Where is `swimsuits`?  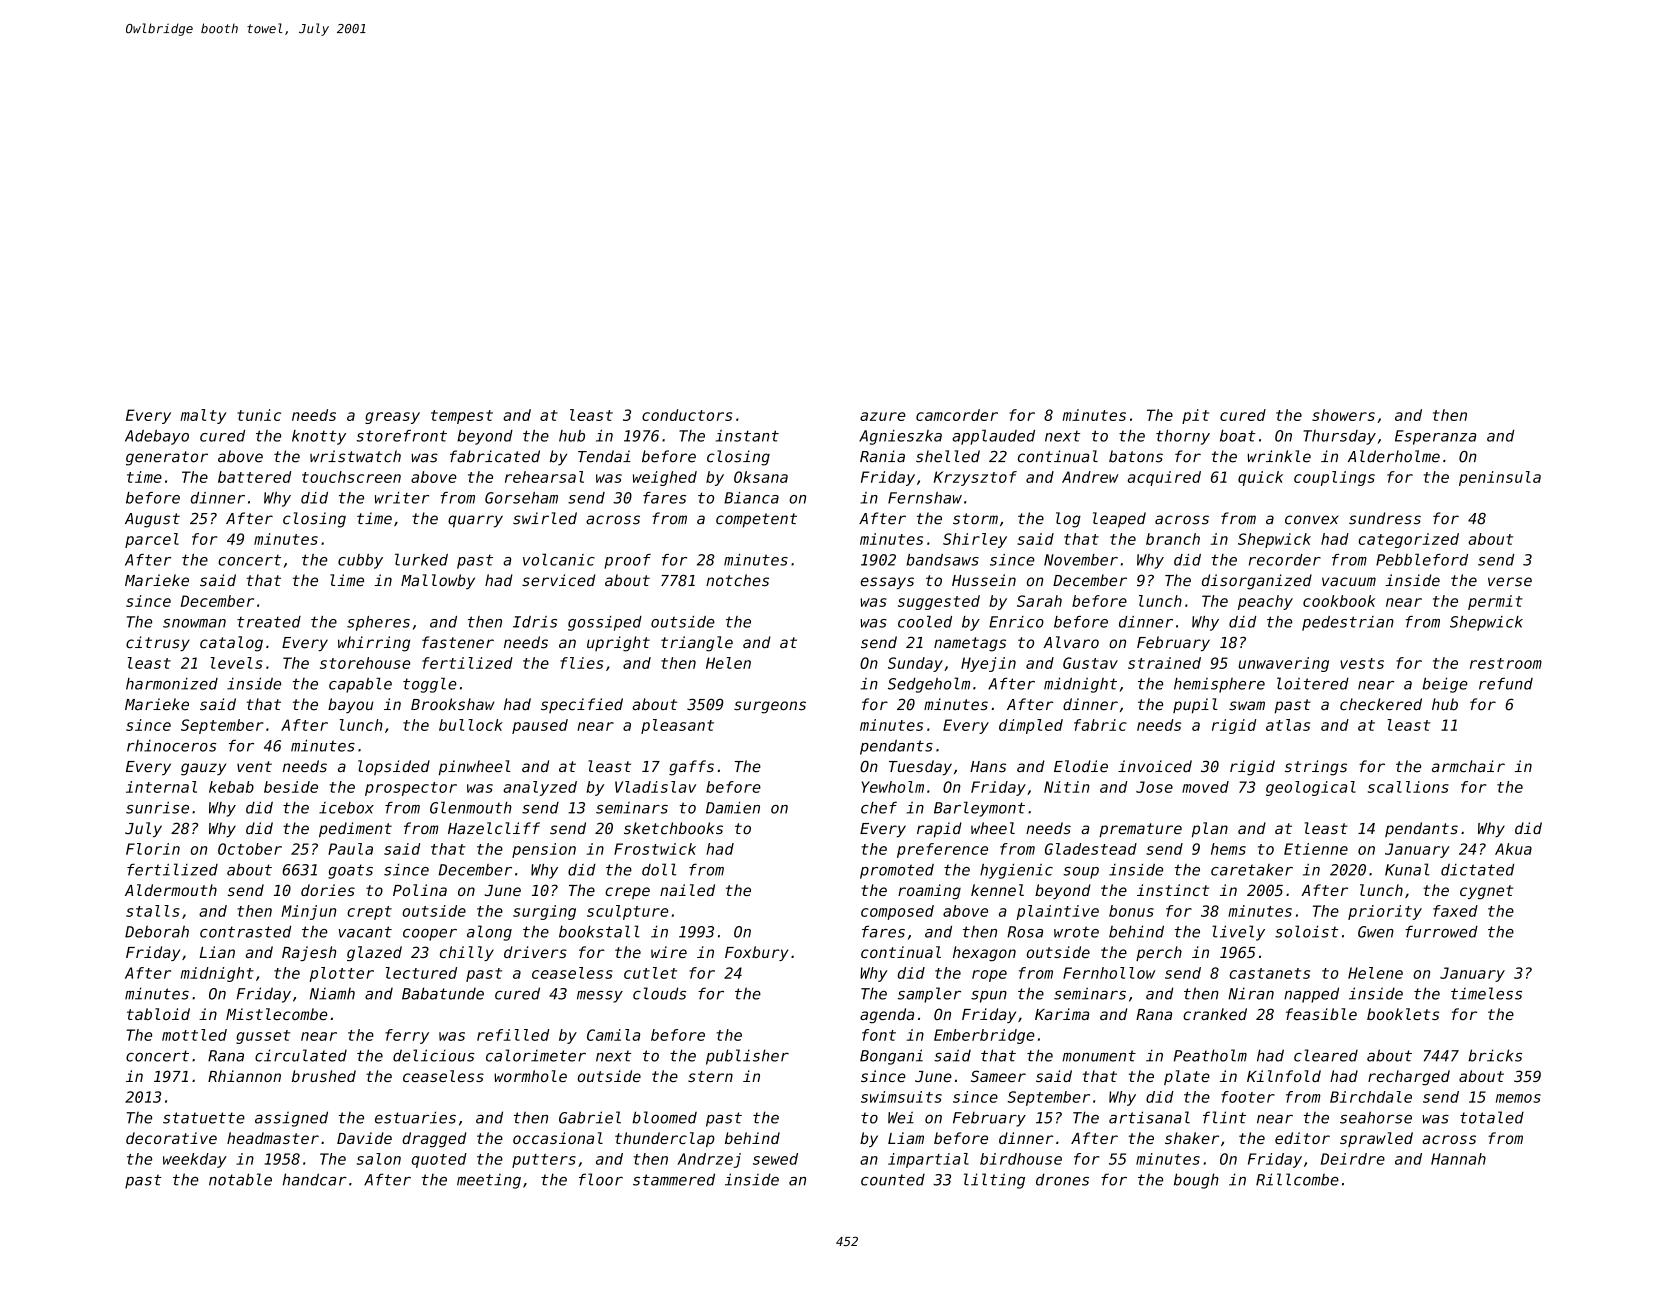
swimsuits is located at coordinates (901, 1097).
